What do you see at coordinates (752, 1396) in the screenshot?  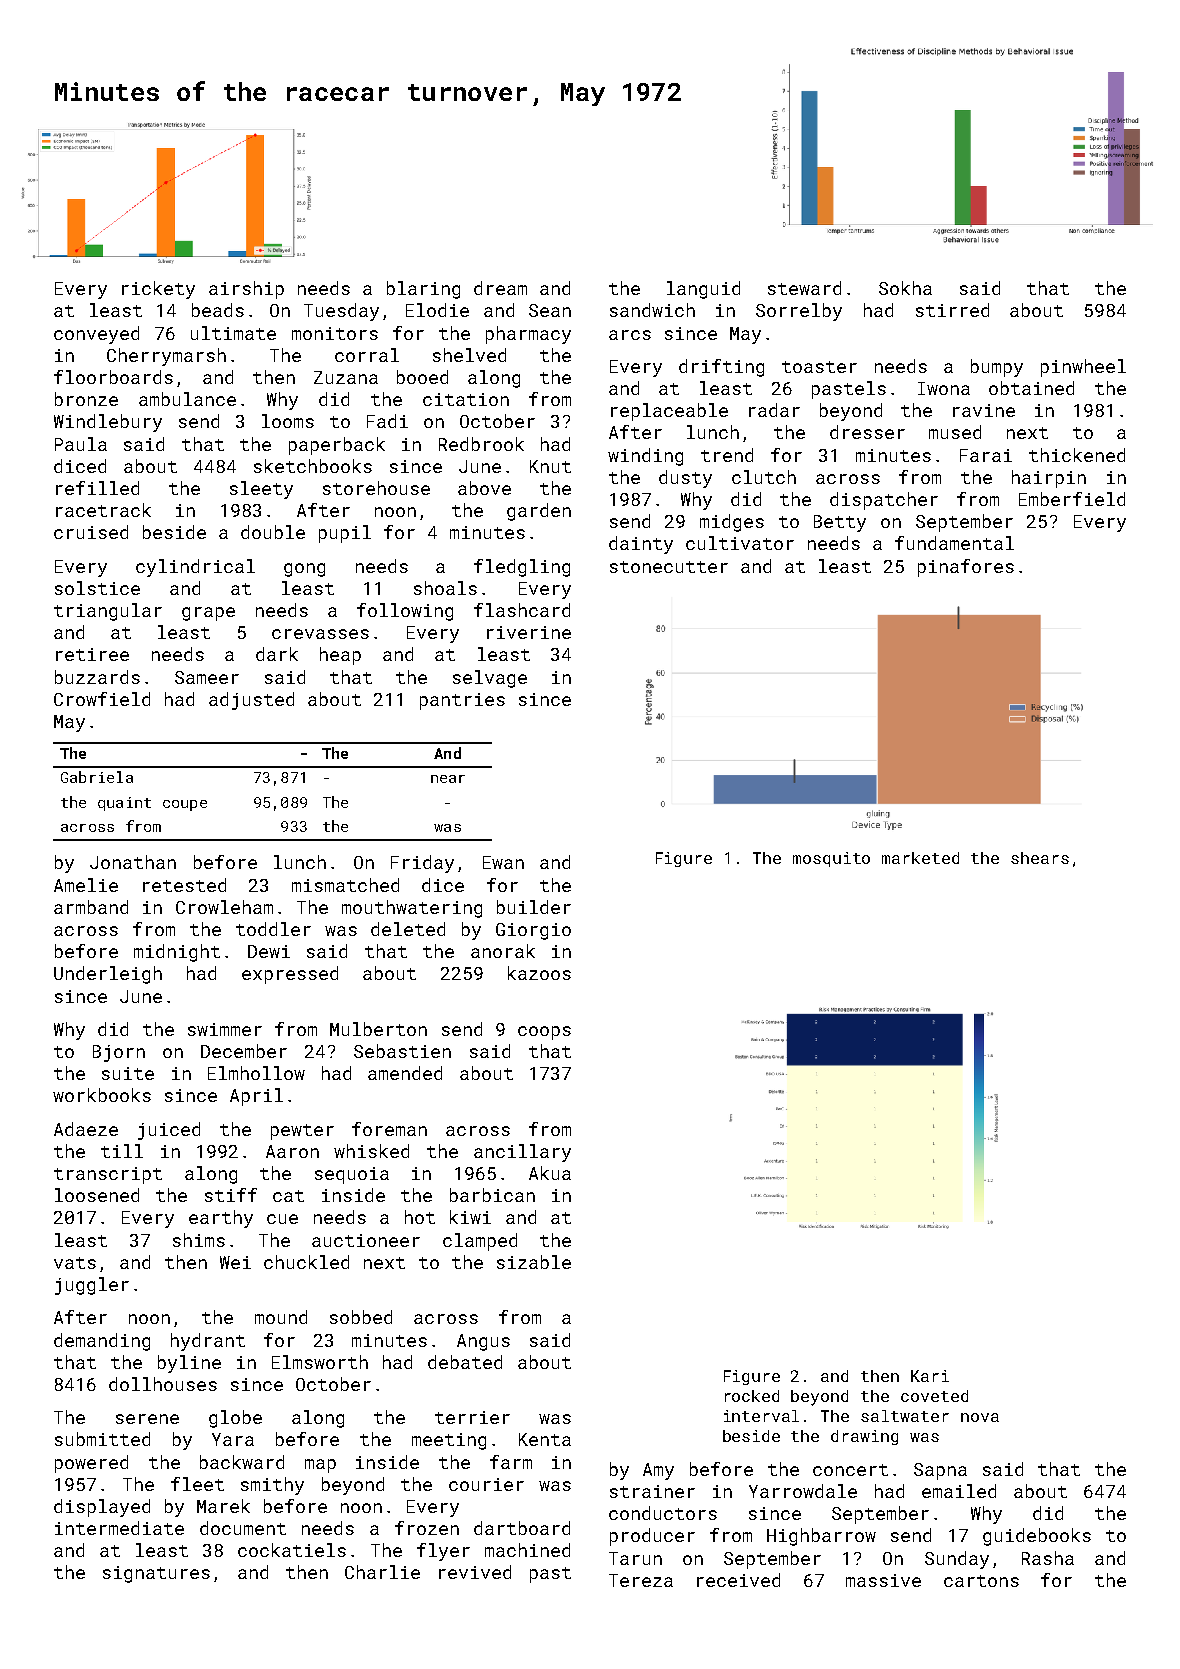 I see `rocked` at bounding box center [752, 1396].
